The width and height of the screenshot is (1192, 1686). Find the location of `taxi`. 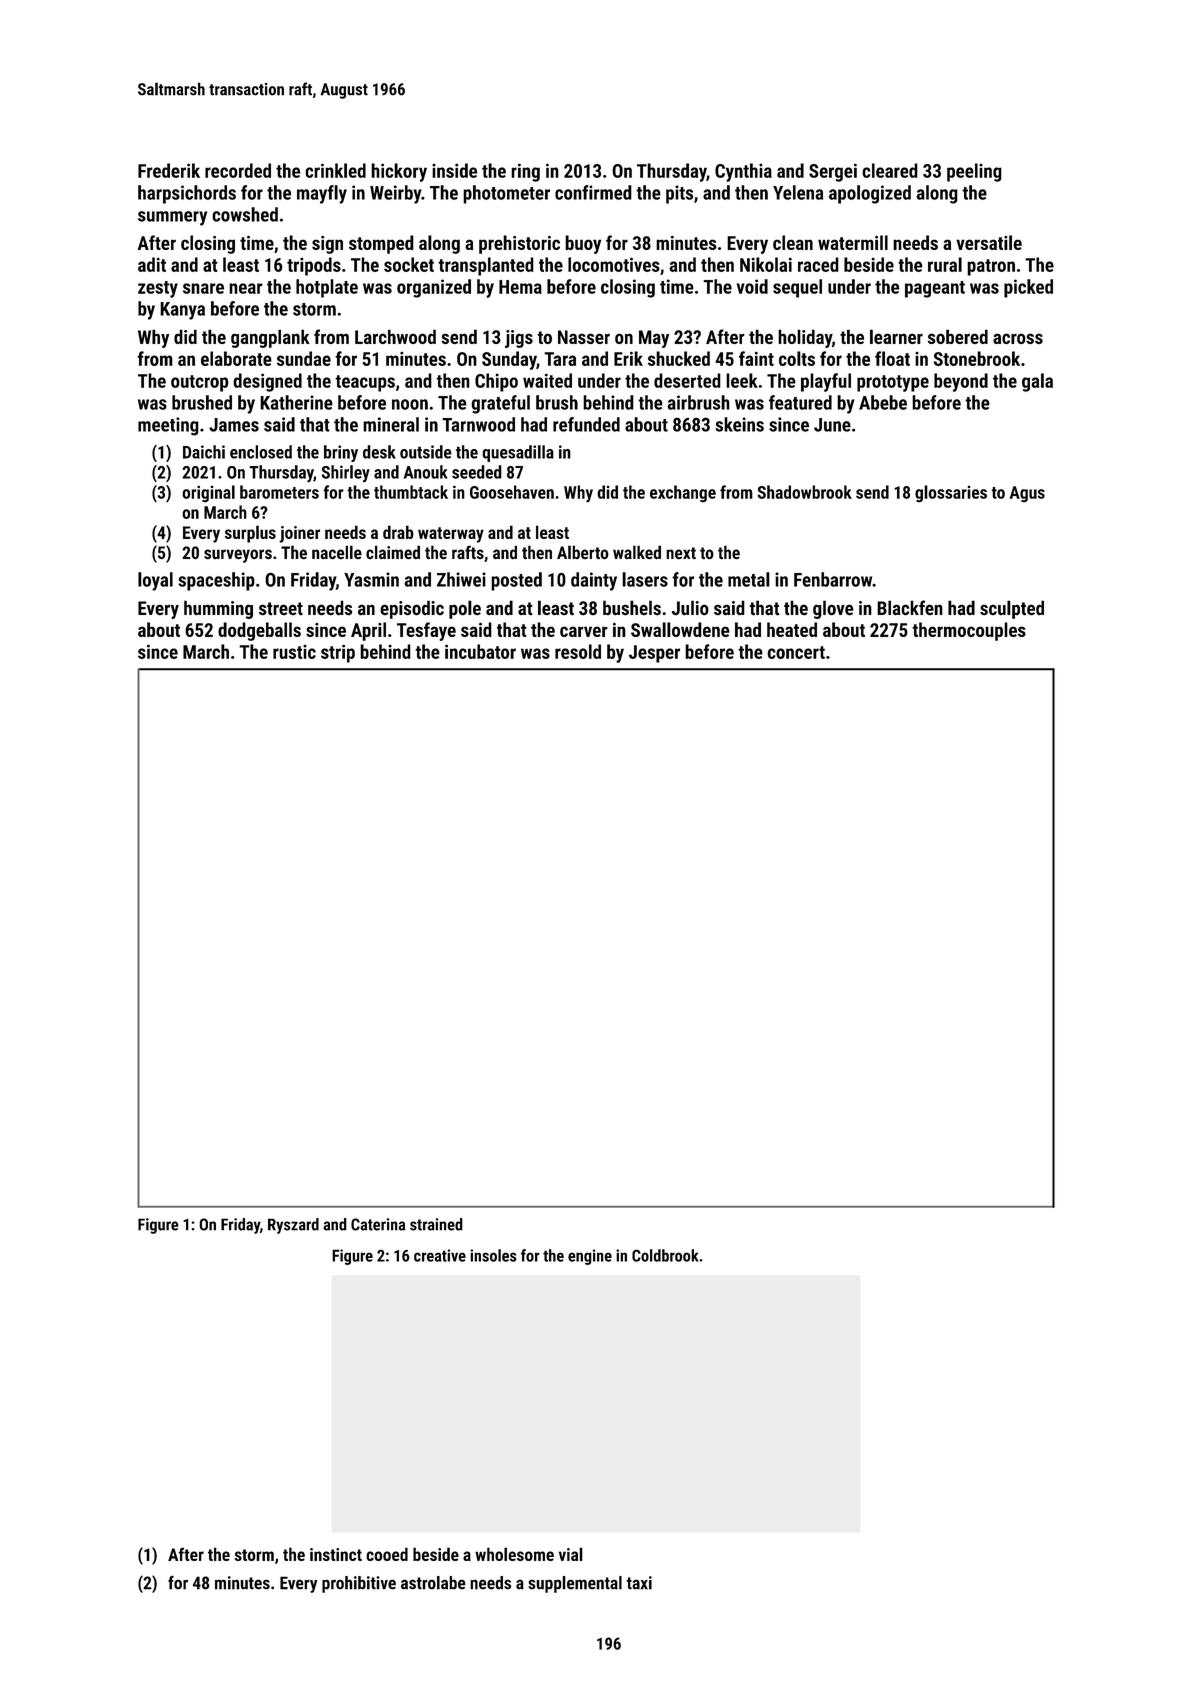

taxi is located at coordinates (639, 1583).
